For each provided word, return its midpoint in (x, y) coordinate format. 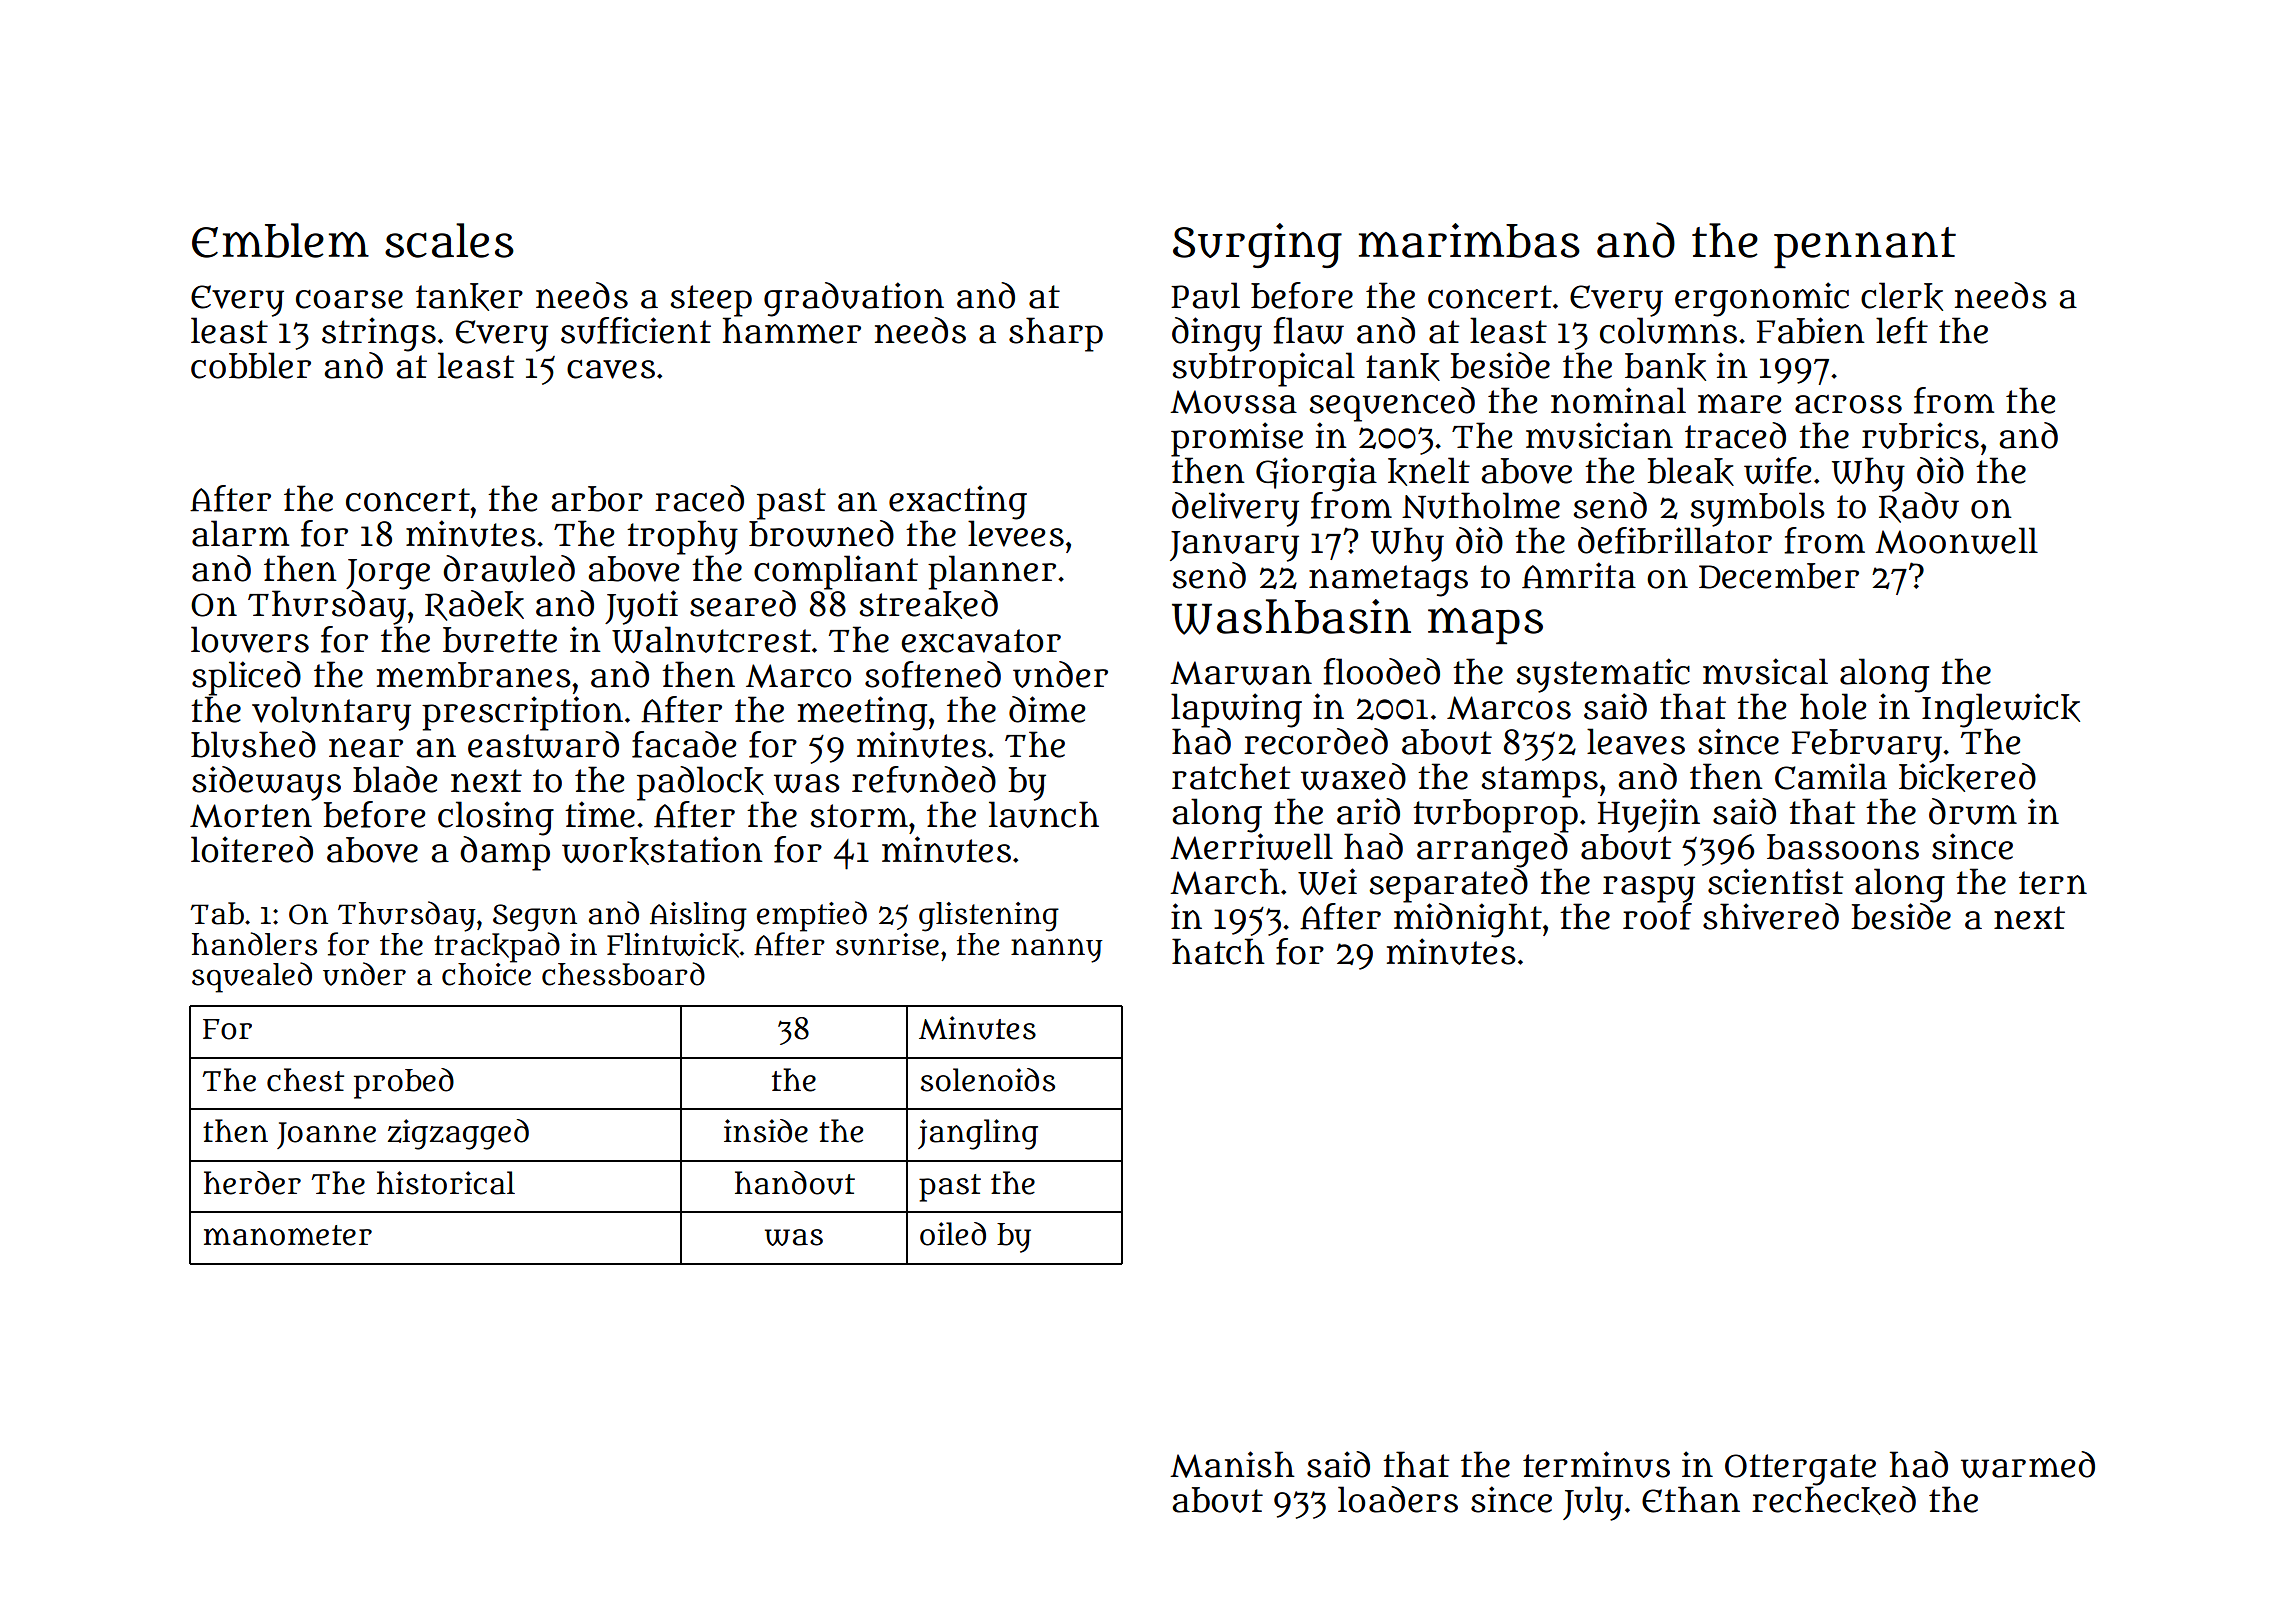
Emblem (280, 240)
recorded (1316, 741)
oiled (953, 1234)
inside (766, 1131)
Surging (1257, 245)
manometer (288, 1235)
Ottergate (1800, 1470)
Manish (1232, 1464)
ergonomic (1762, 299)
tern (2053, 883)
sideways (266, 783)
